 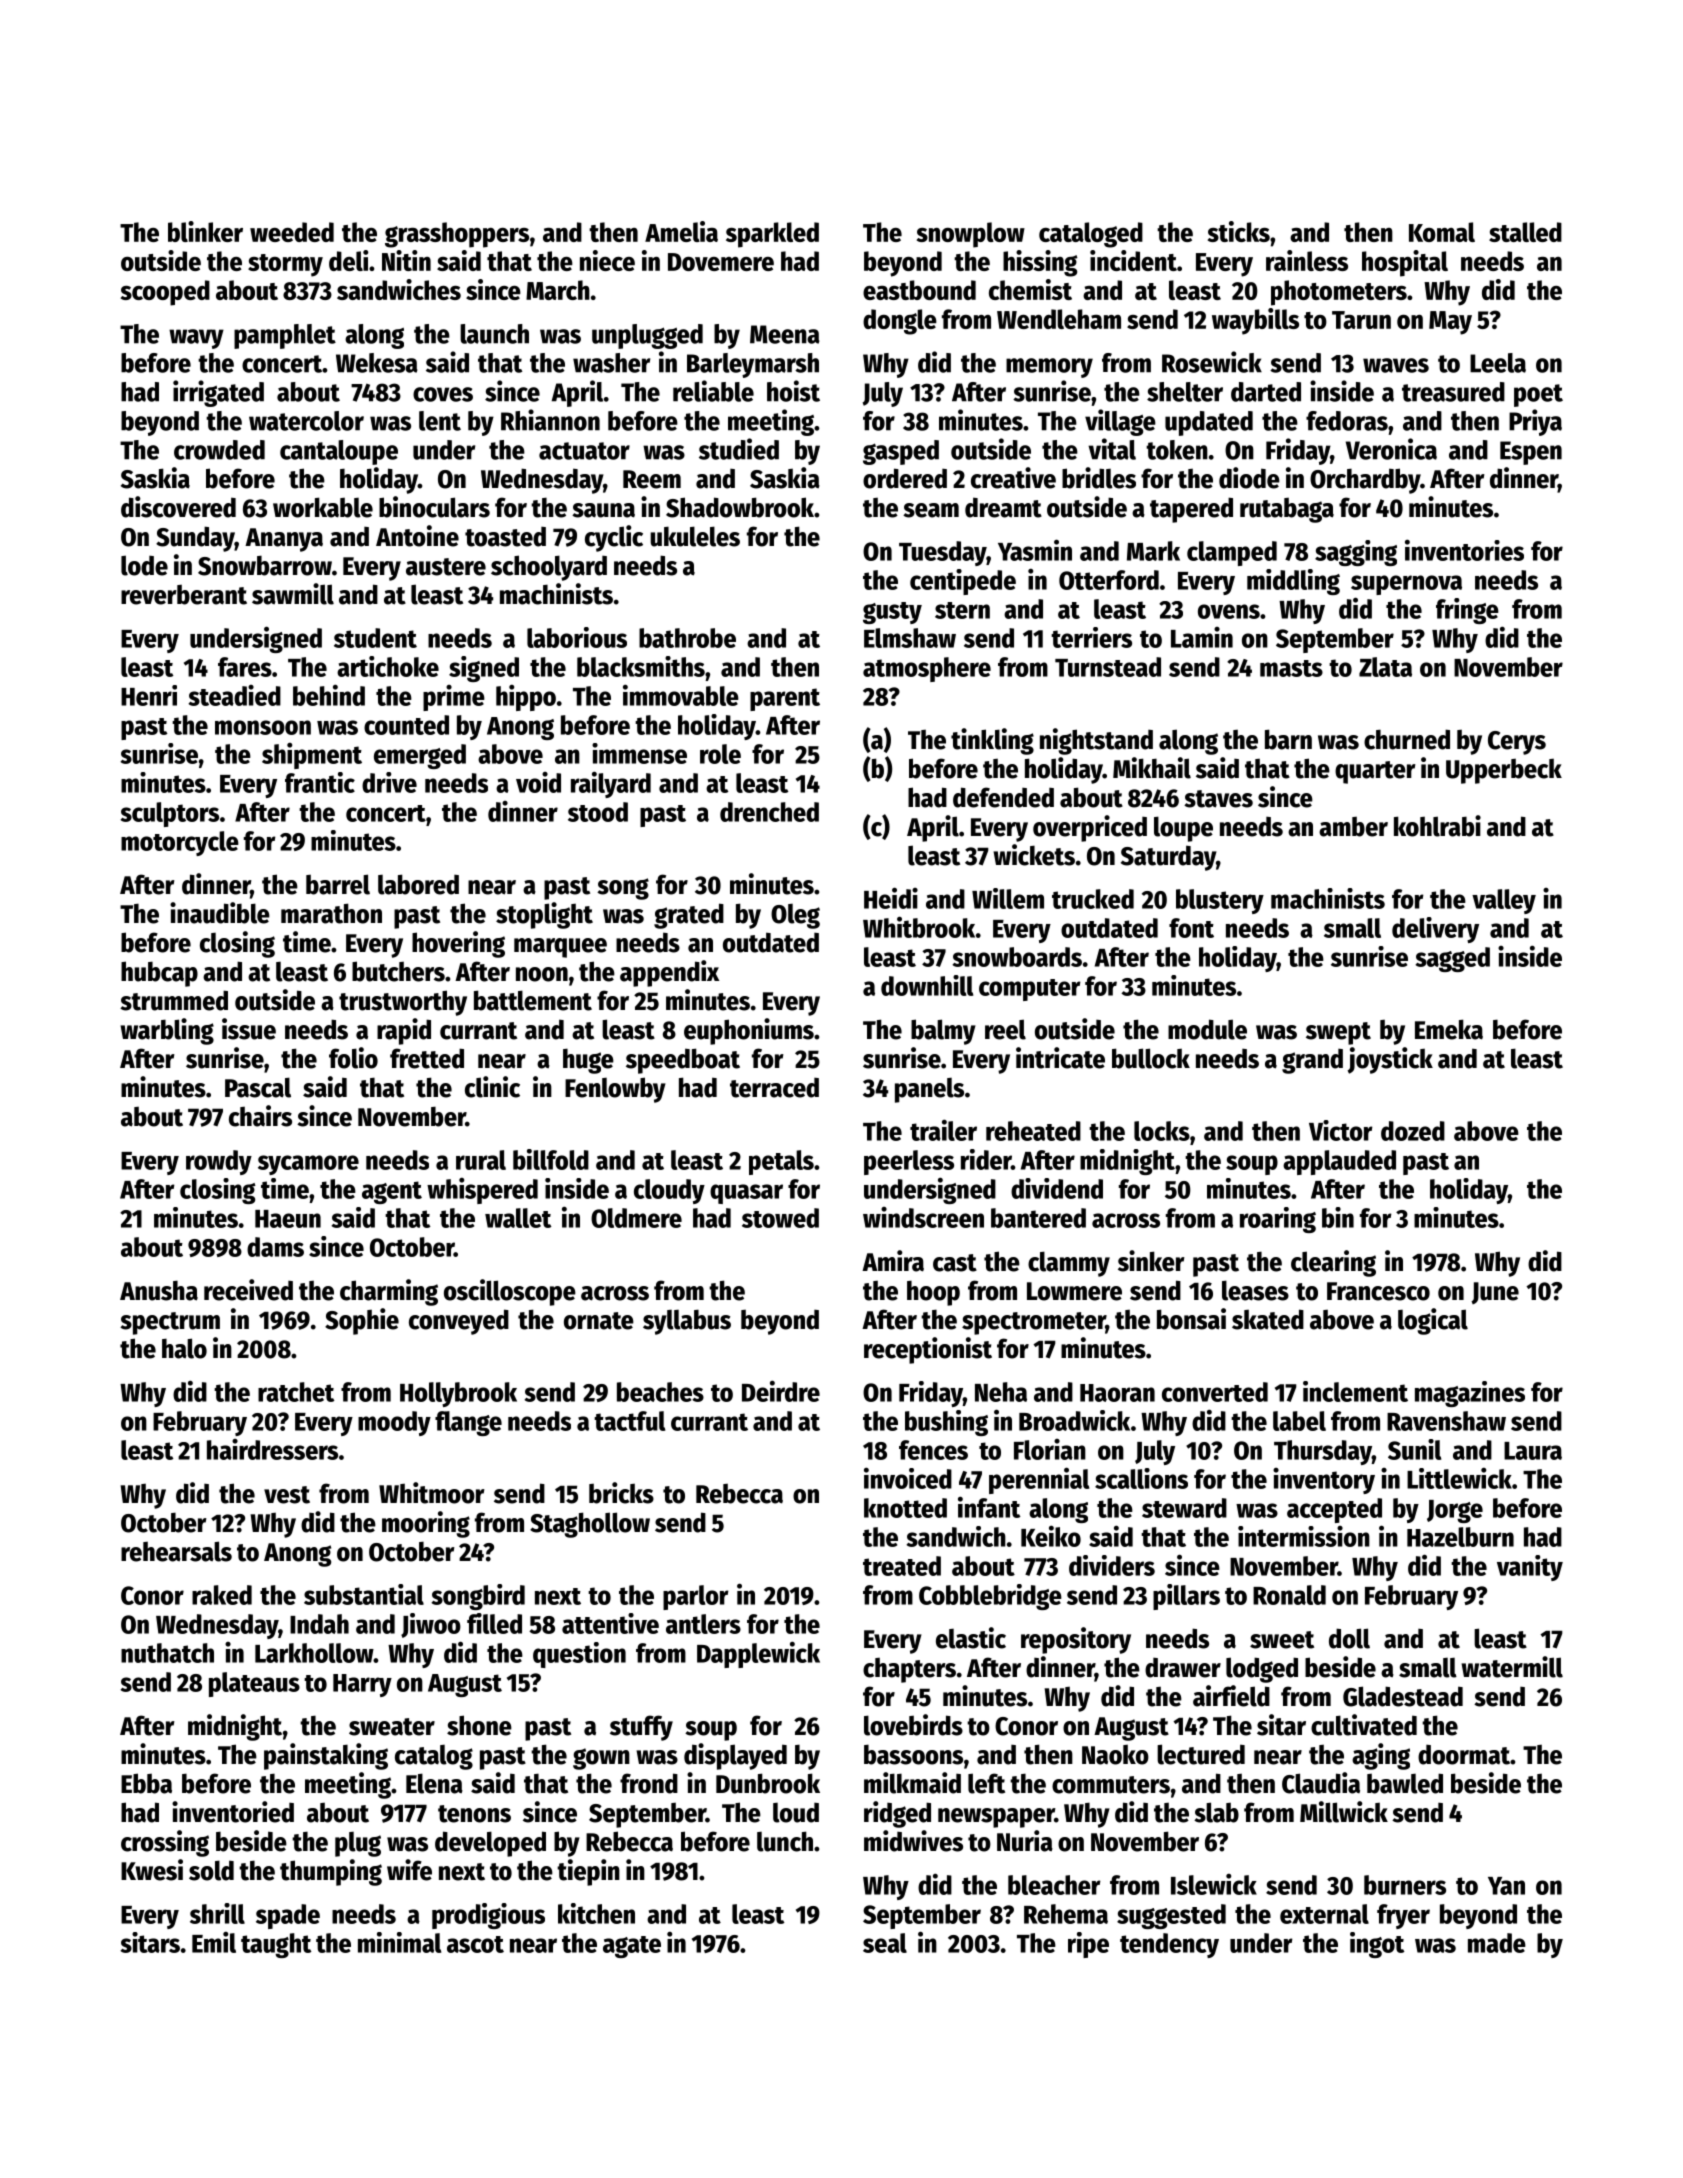 What do you see at coordinates (1239, 231) in the image?
I see `sticks` at bounding box center [1239, 231].
